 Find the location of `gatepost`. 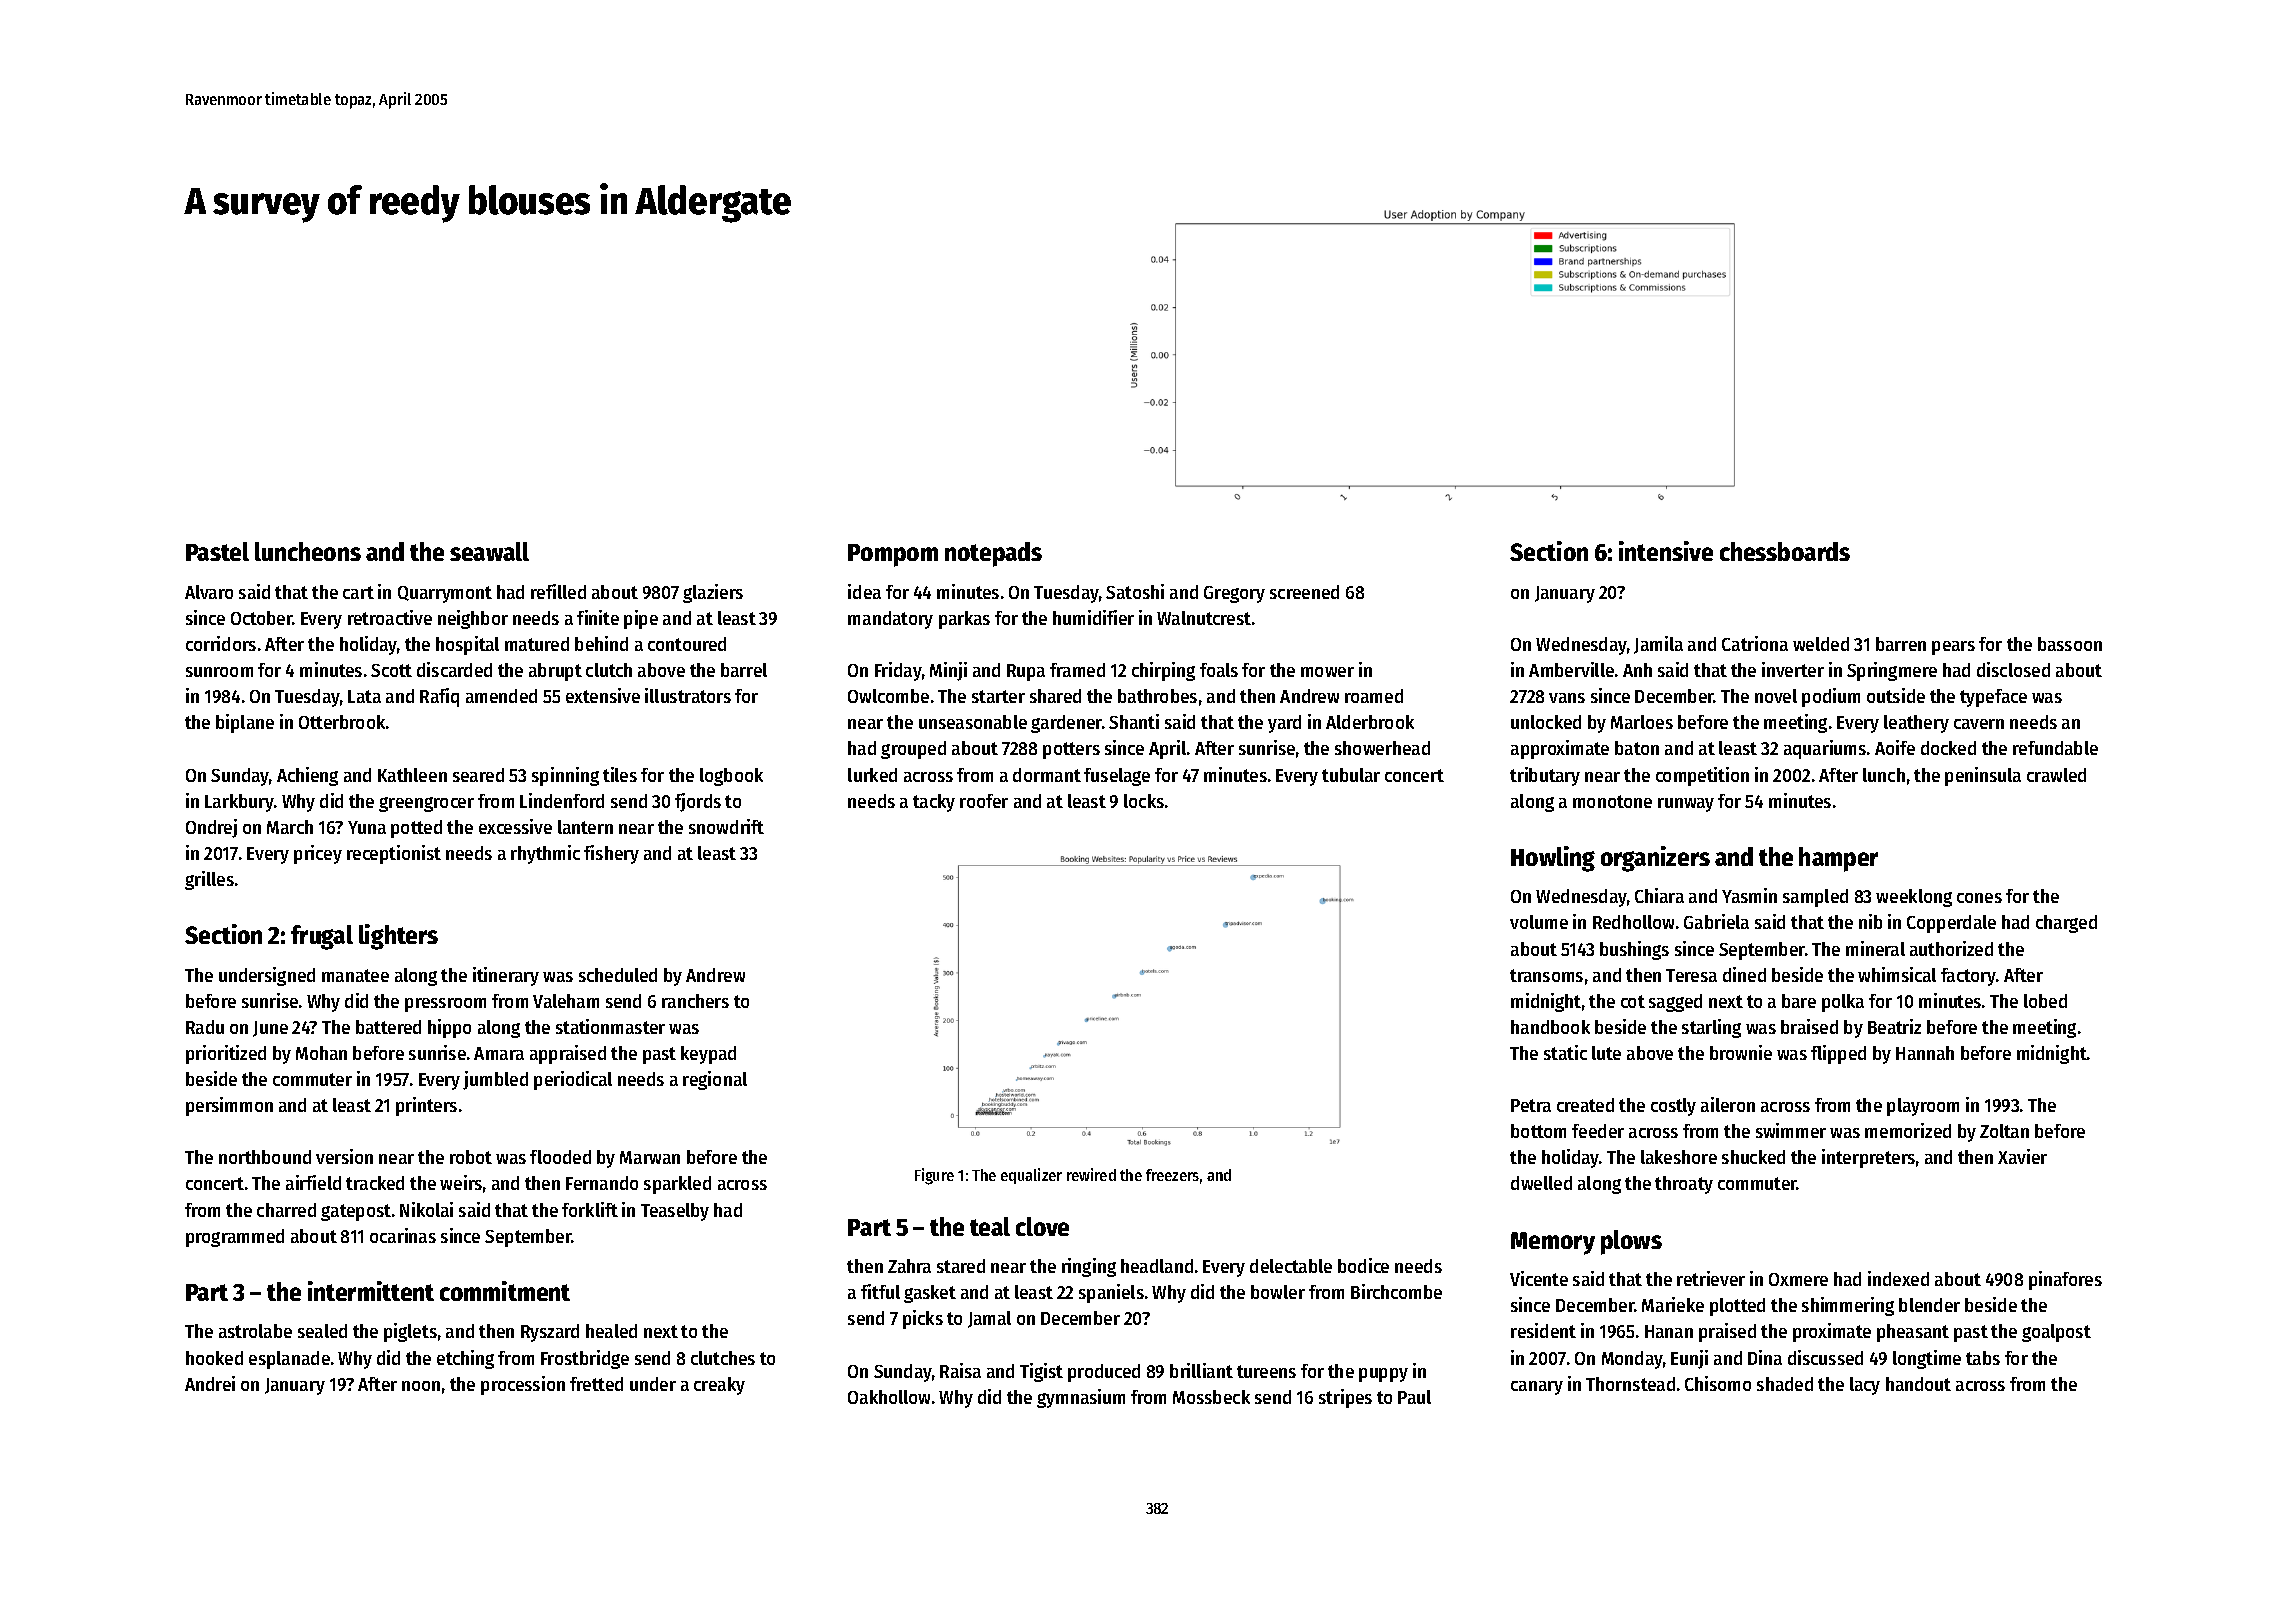

gatepost is located at coordinates (356, 1212).
